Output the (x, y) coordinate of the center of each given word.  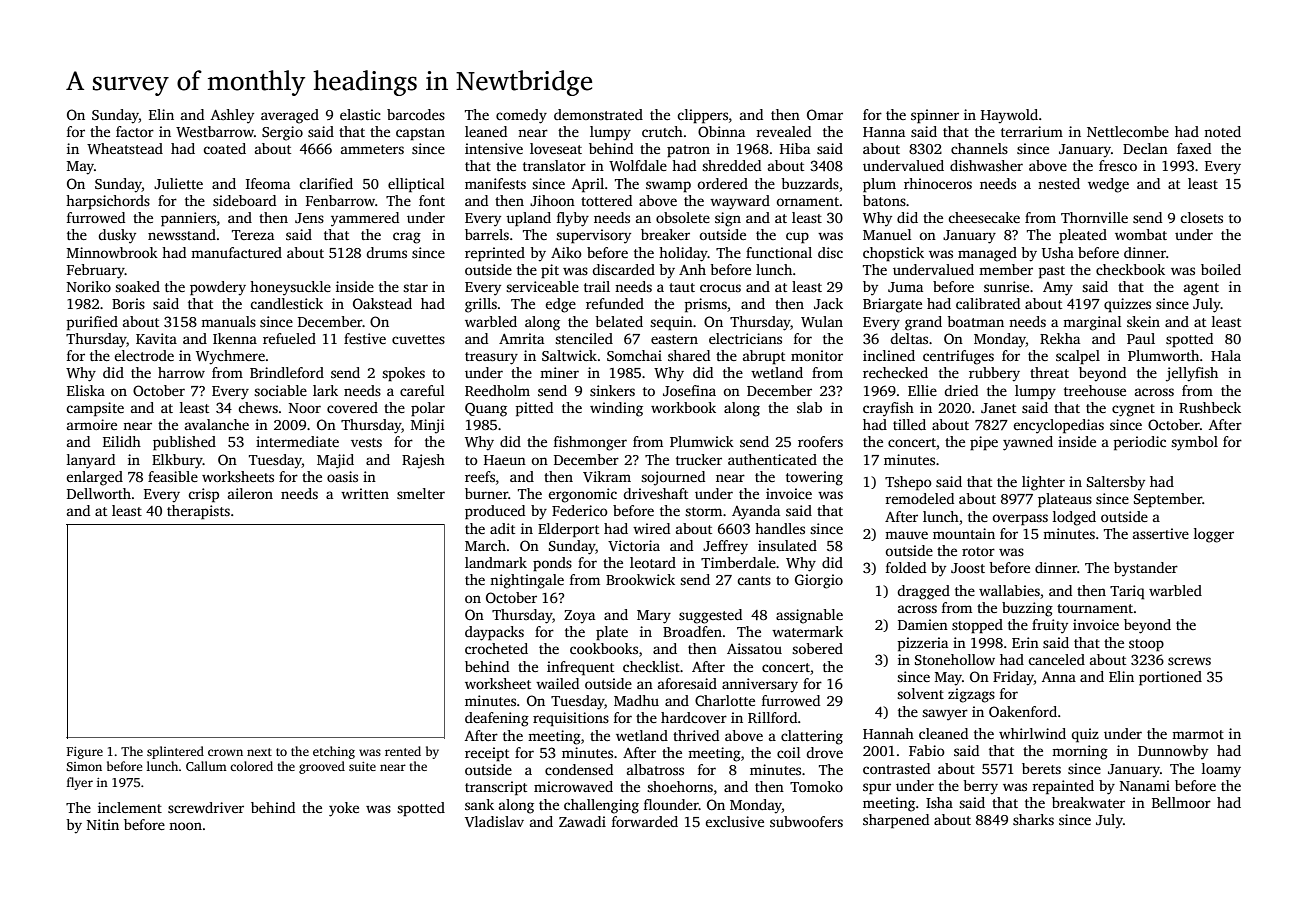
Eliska (86, 390)
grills (481, 305)
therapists (198, 512)
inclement (130, 807)
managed (987, 254)
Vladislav (494, 821)
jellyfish (1192, 374)
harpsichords (108, 202)
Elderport (568, 530)
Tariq (1127, 592)
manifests (495, 183)
